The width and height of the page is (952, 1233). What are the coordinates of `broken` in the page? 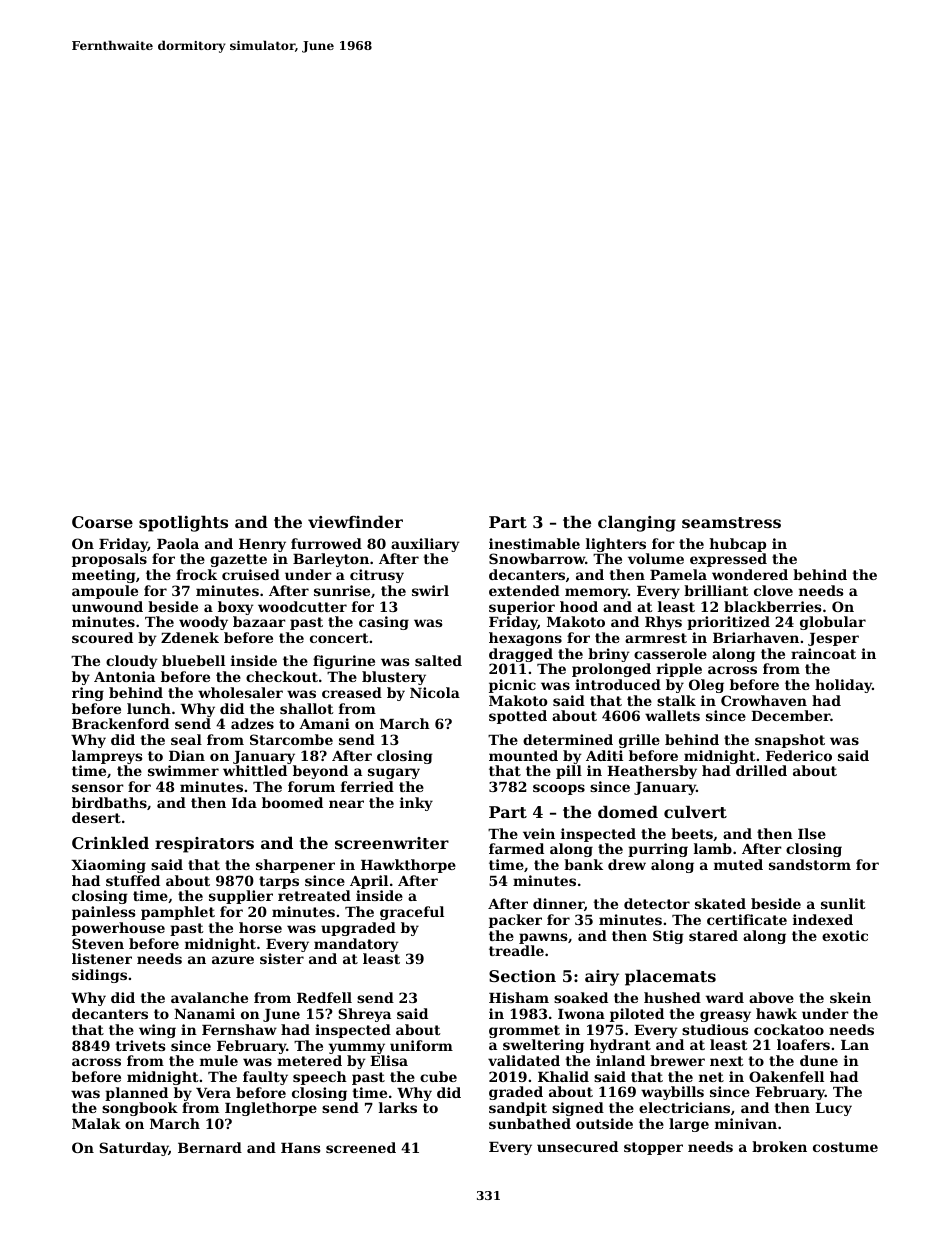 It's located at (779, 1146).
